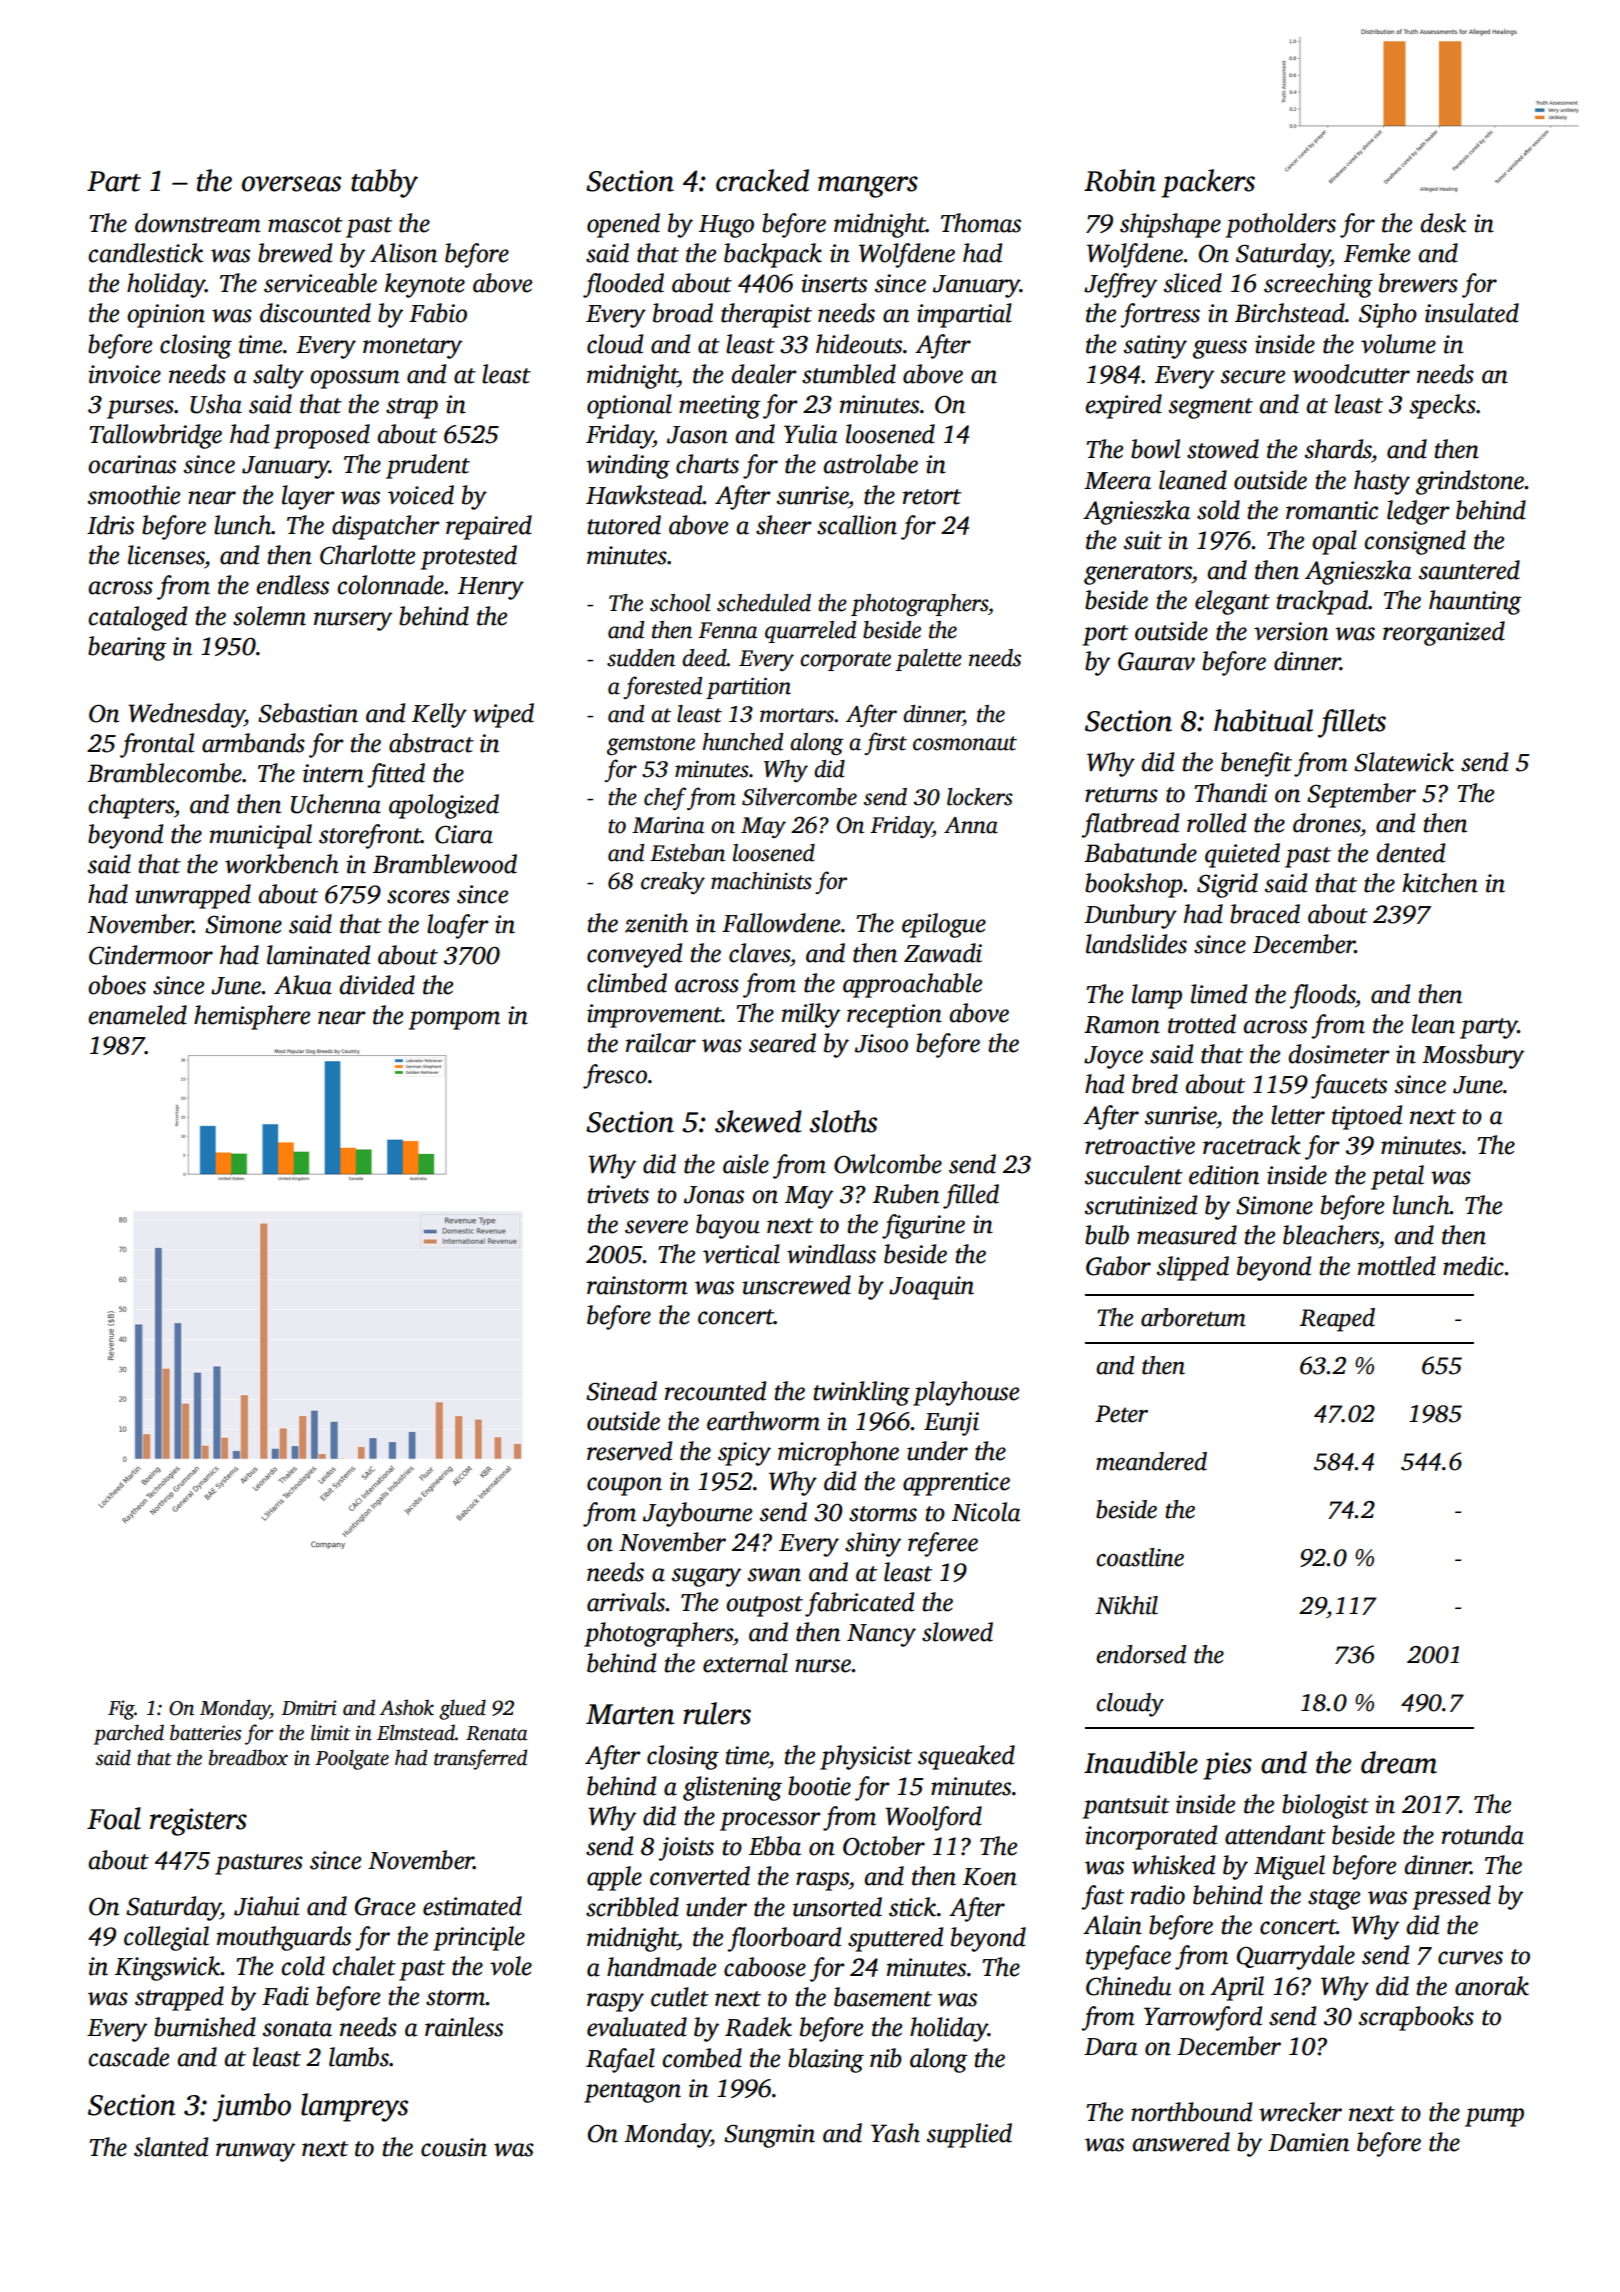 The image size is (1620, 2292). What do you see at coordinates (252, 1017) in the screenshot?
I see `hemisphere` at bounding box center [252, 1017].
